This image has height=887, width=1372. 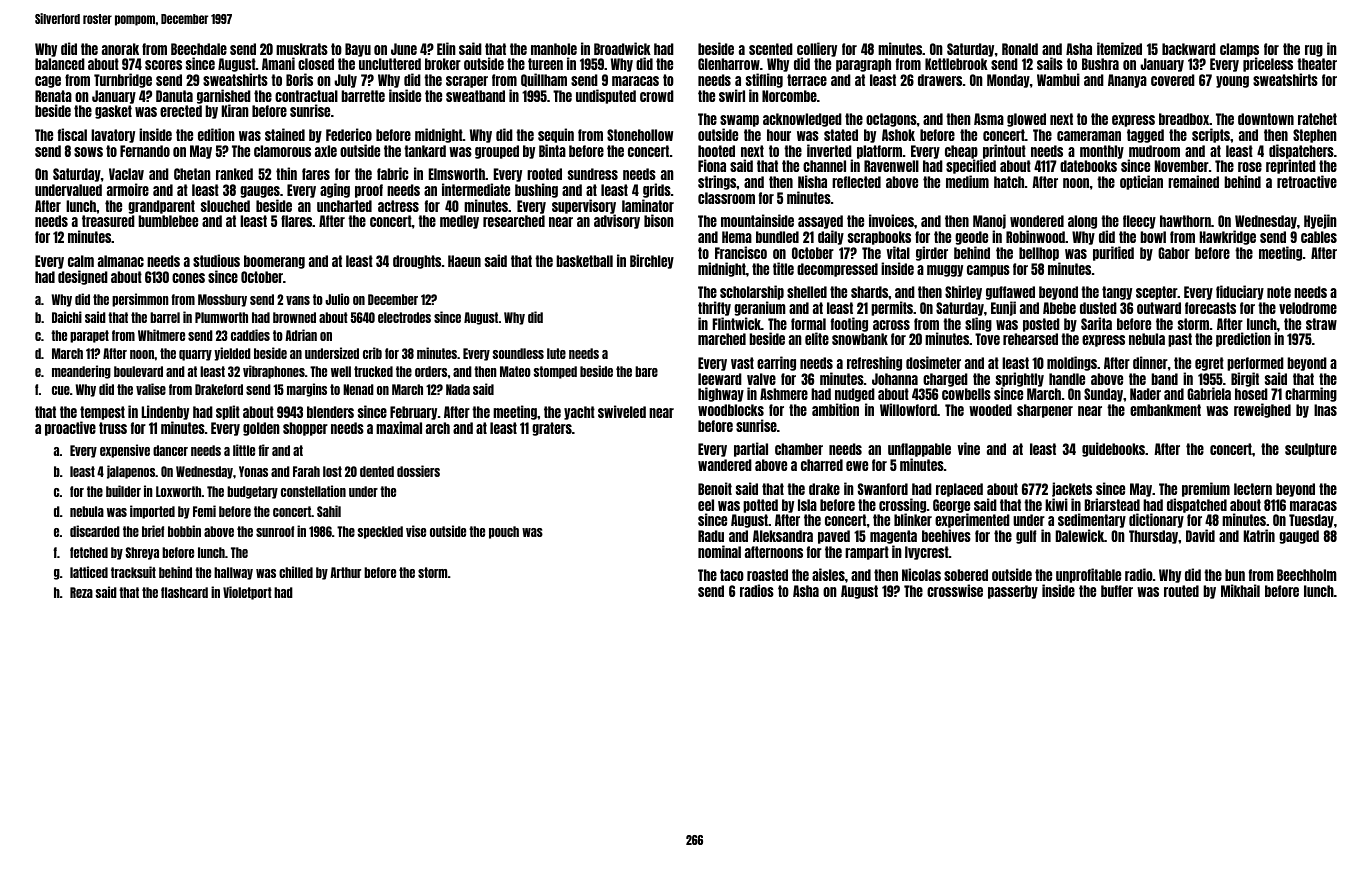 I want to click on datebooks, so click(x=1088, y=166).
